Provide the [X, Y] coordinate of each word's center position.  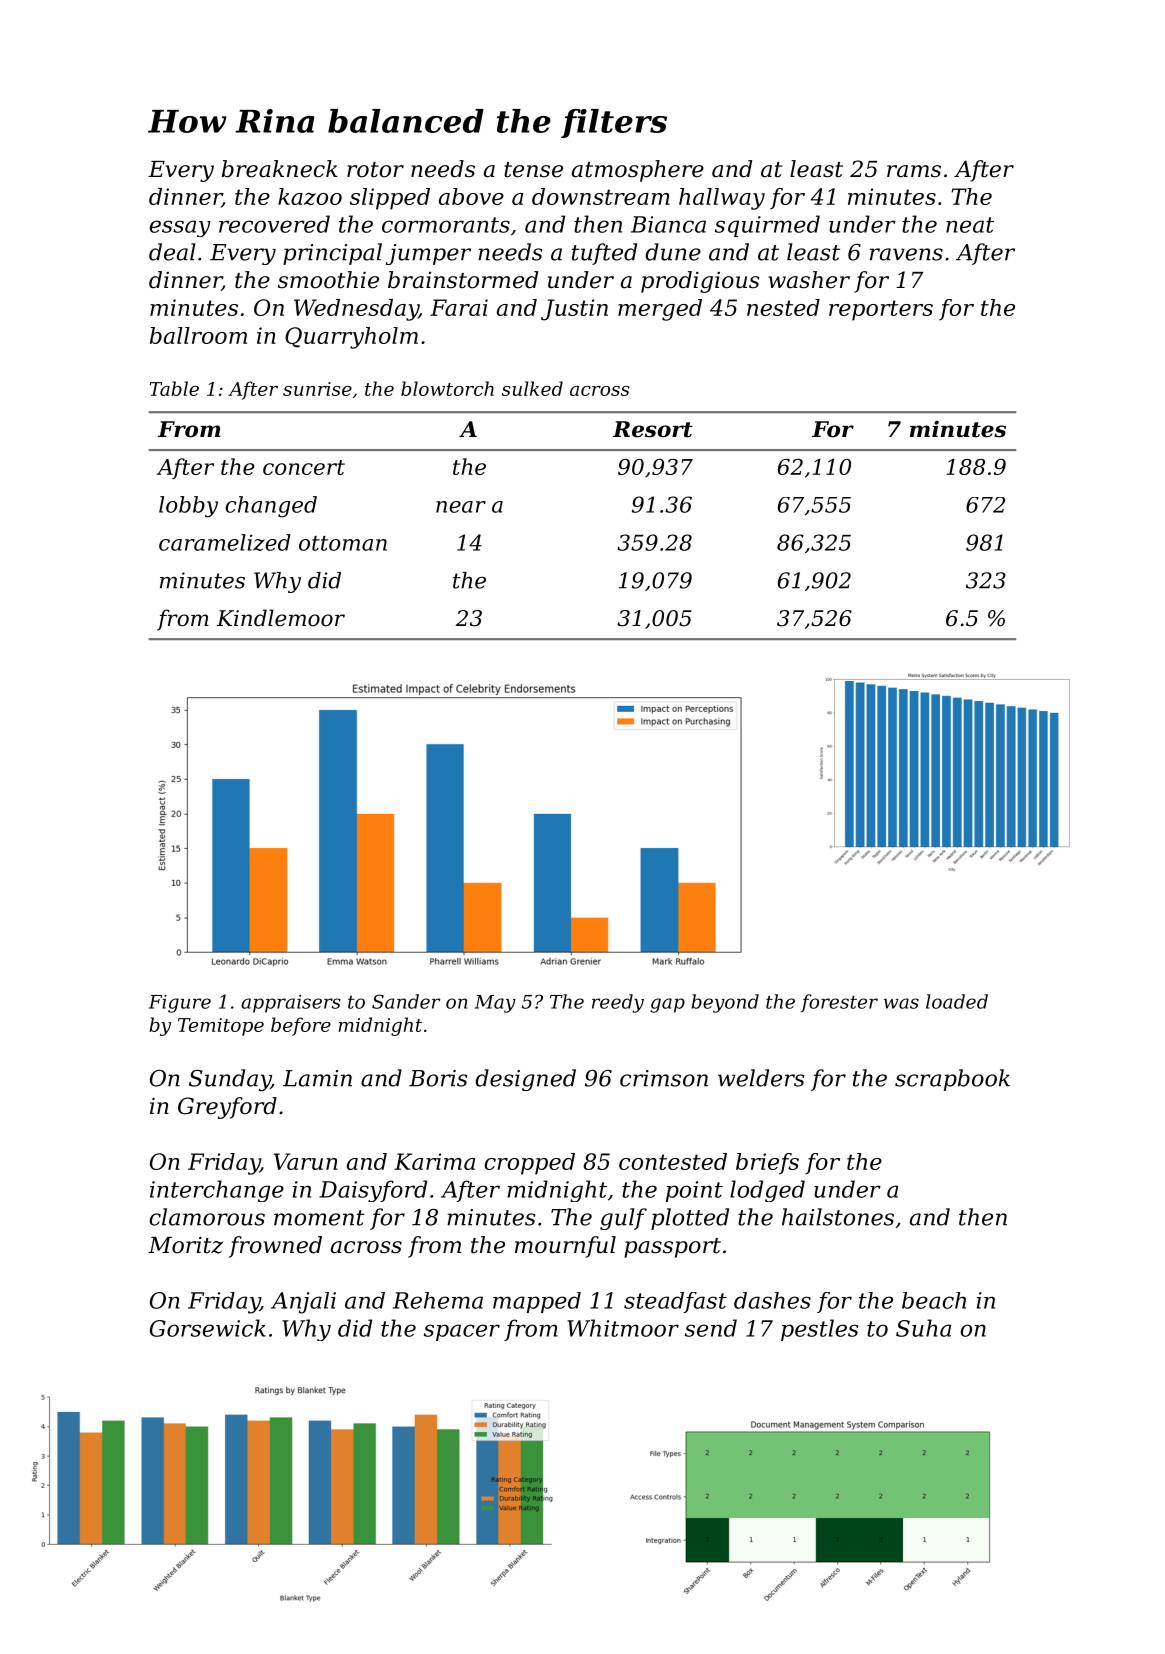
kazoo [310, 196]
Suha [923, 1328]
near [461, 507]
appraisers [291, 1004]
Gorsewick [208, 1328]
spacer [462, 1332]
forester [839, 1003]
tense [533, 170]
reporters [881, 310]
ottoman [343, 543]
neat [970, 225]
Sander [406, 1001]
